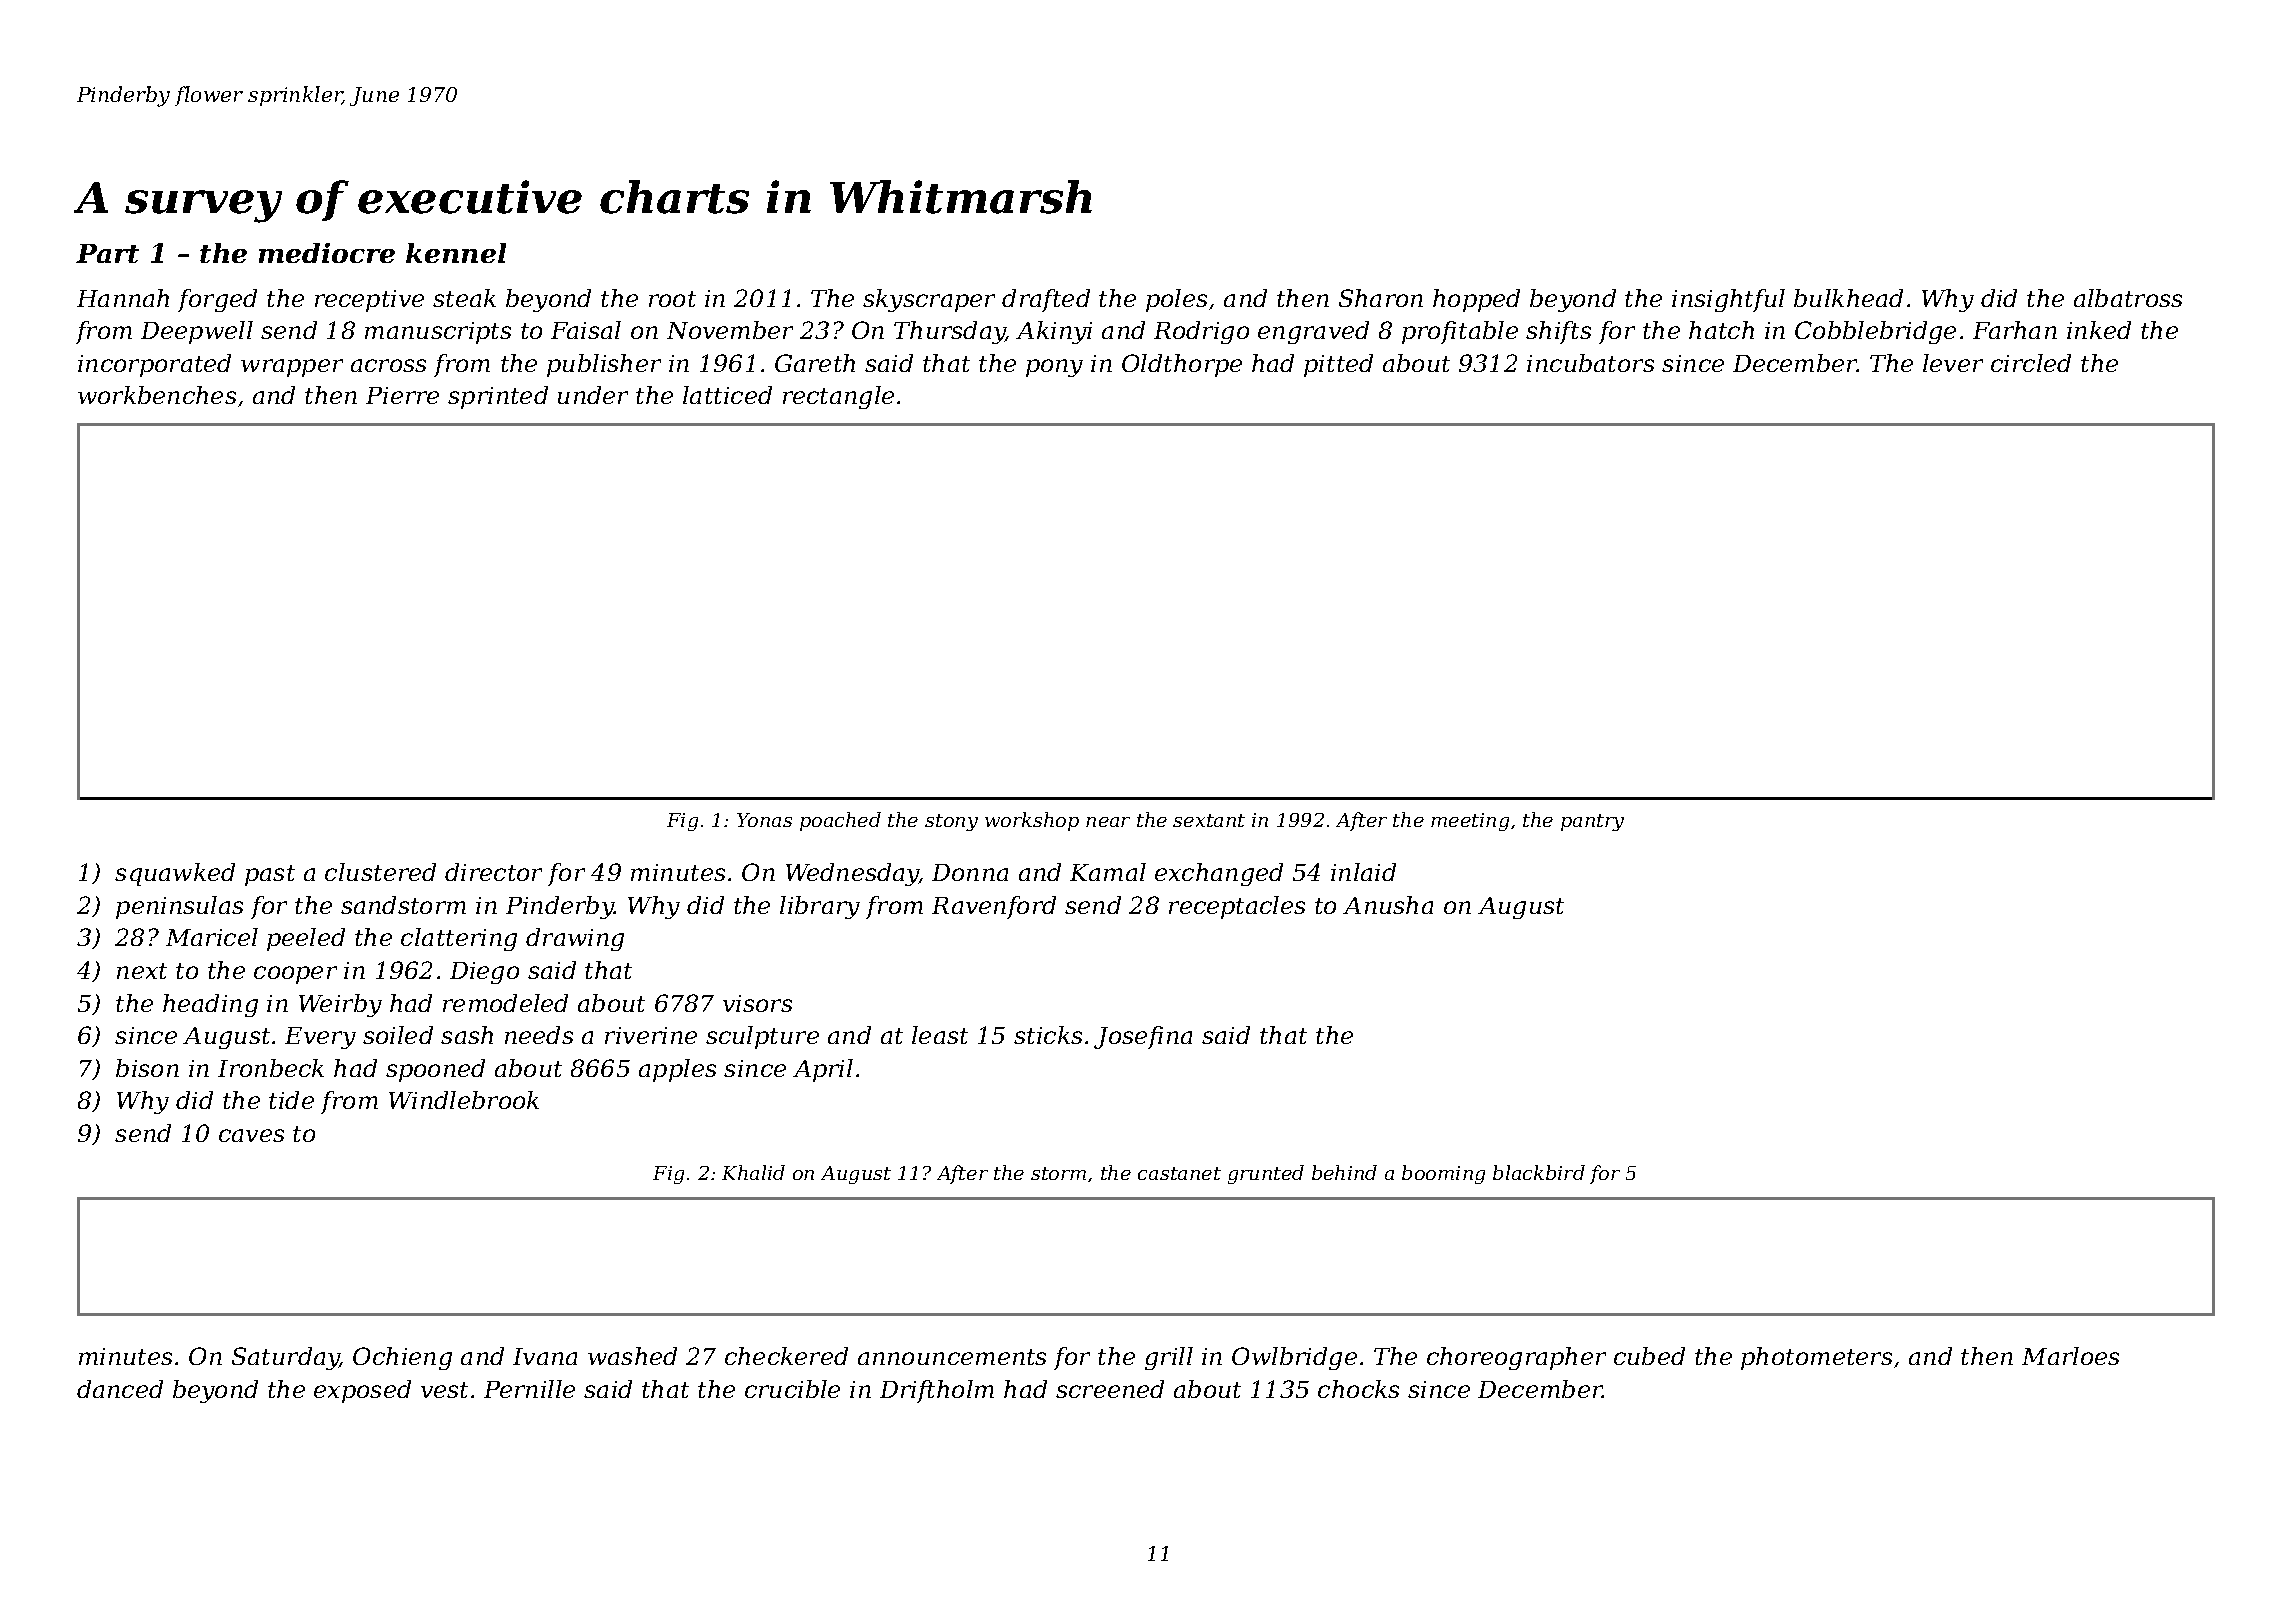  What do you see at coordinates (1266, 1174) in the screenshot?
I see `grunted` at bounding box center [1266, 1174].
